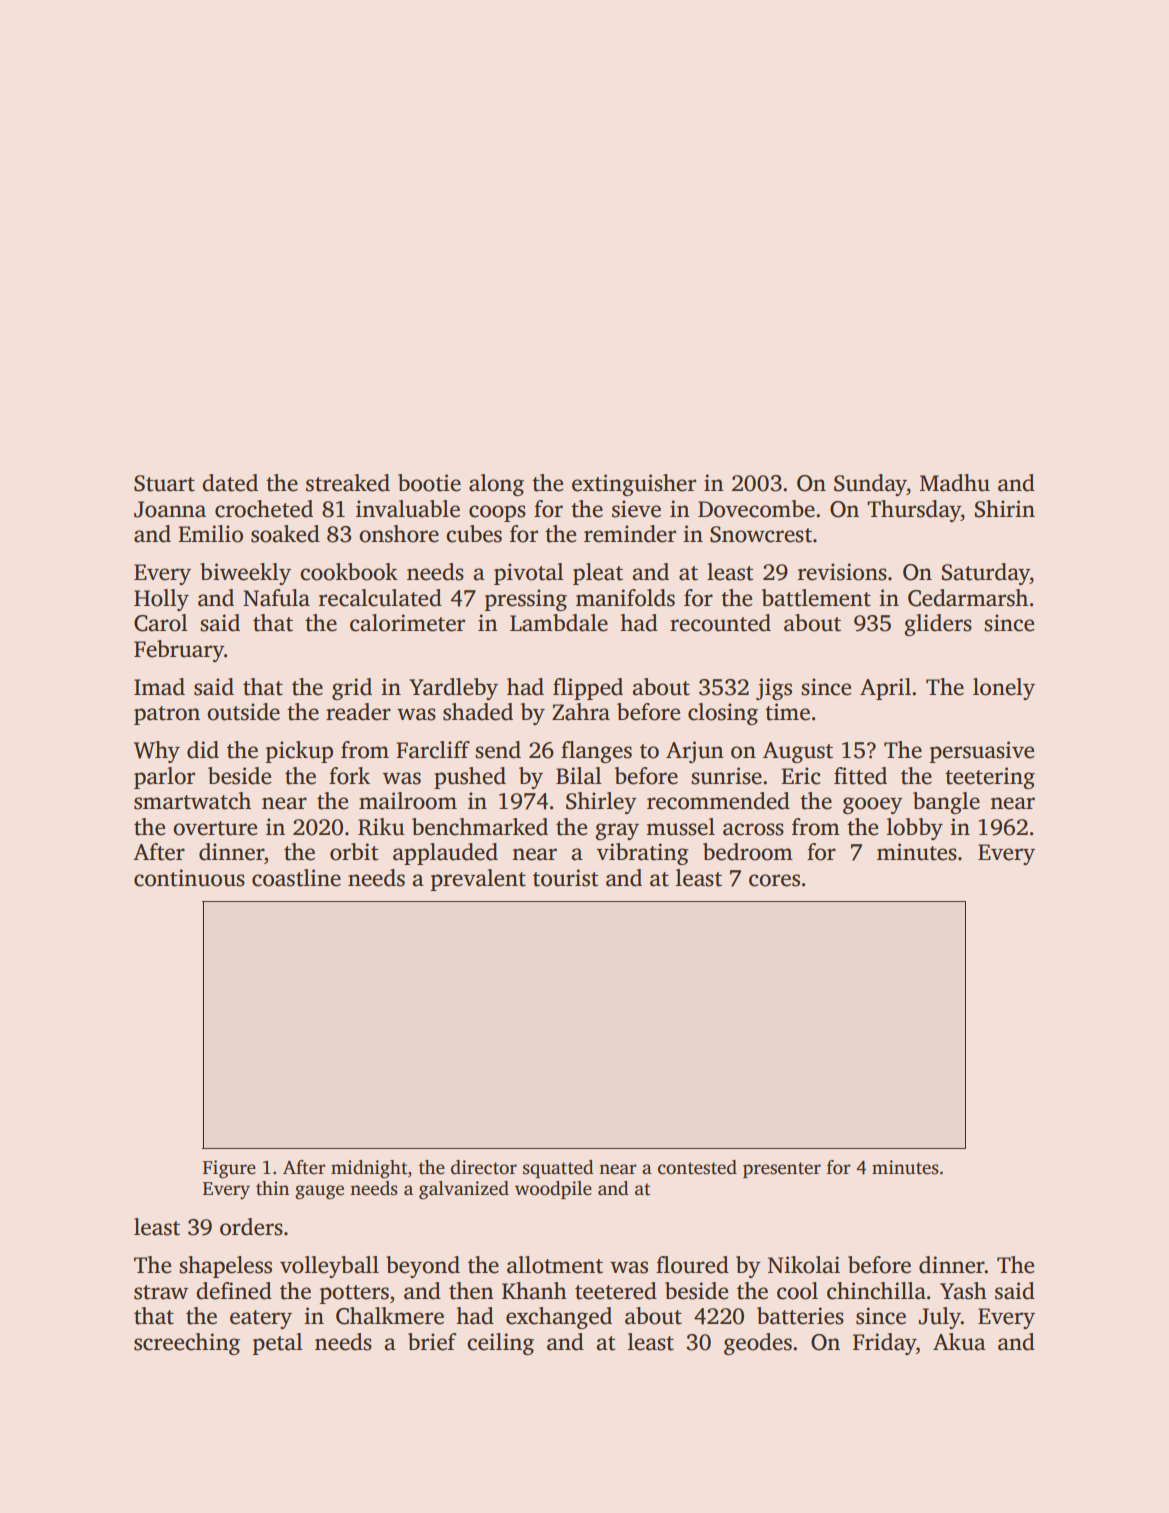  Describe the element at coordinates (470, 778) in the image. I see `pushed` at that location.
